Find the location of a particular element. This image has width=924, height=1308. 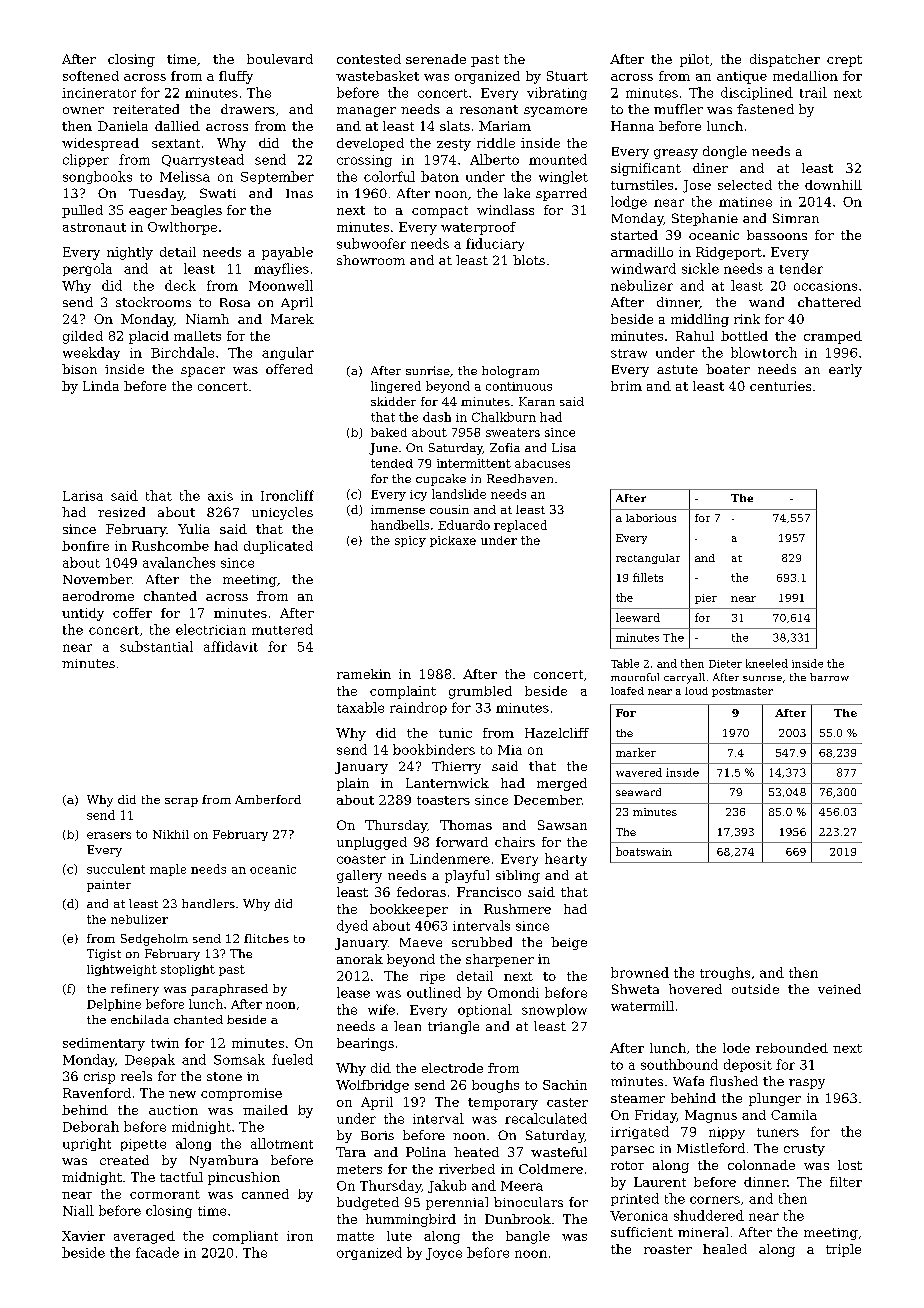

substantial is located at coordinates (156, 646).
